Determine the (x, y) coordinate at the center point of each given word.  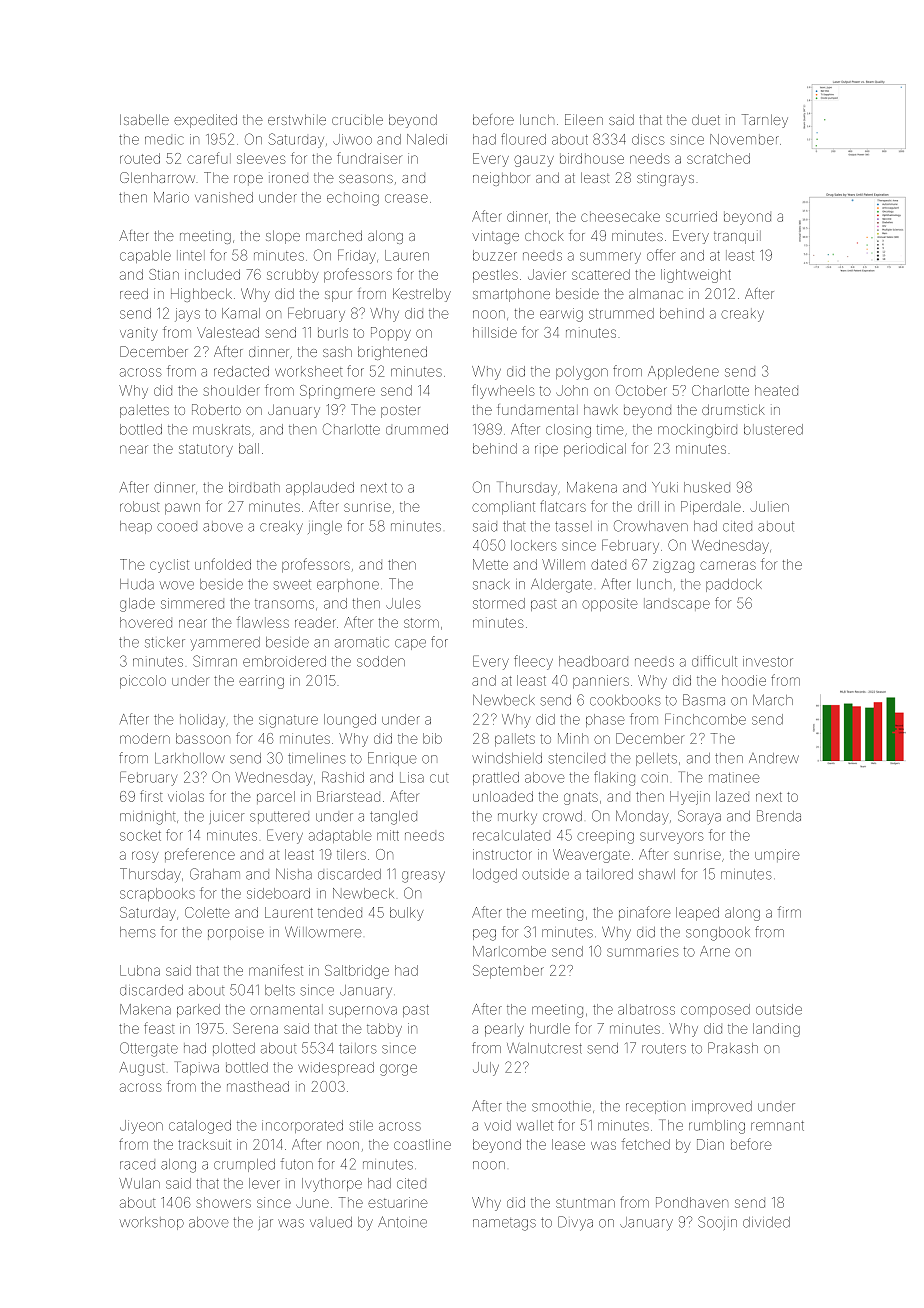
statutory (206, 450)
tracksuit (204, 1144)
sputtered (279, 818)
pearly (504, 1030)
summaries (643, 951)
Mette (490, 564)
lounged (350, 721)
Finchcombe (705, 719)
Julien (769, 506)
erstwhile (297, 119)
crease (406, 198)
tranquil (737, 237)
